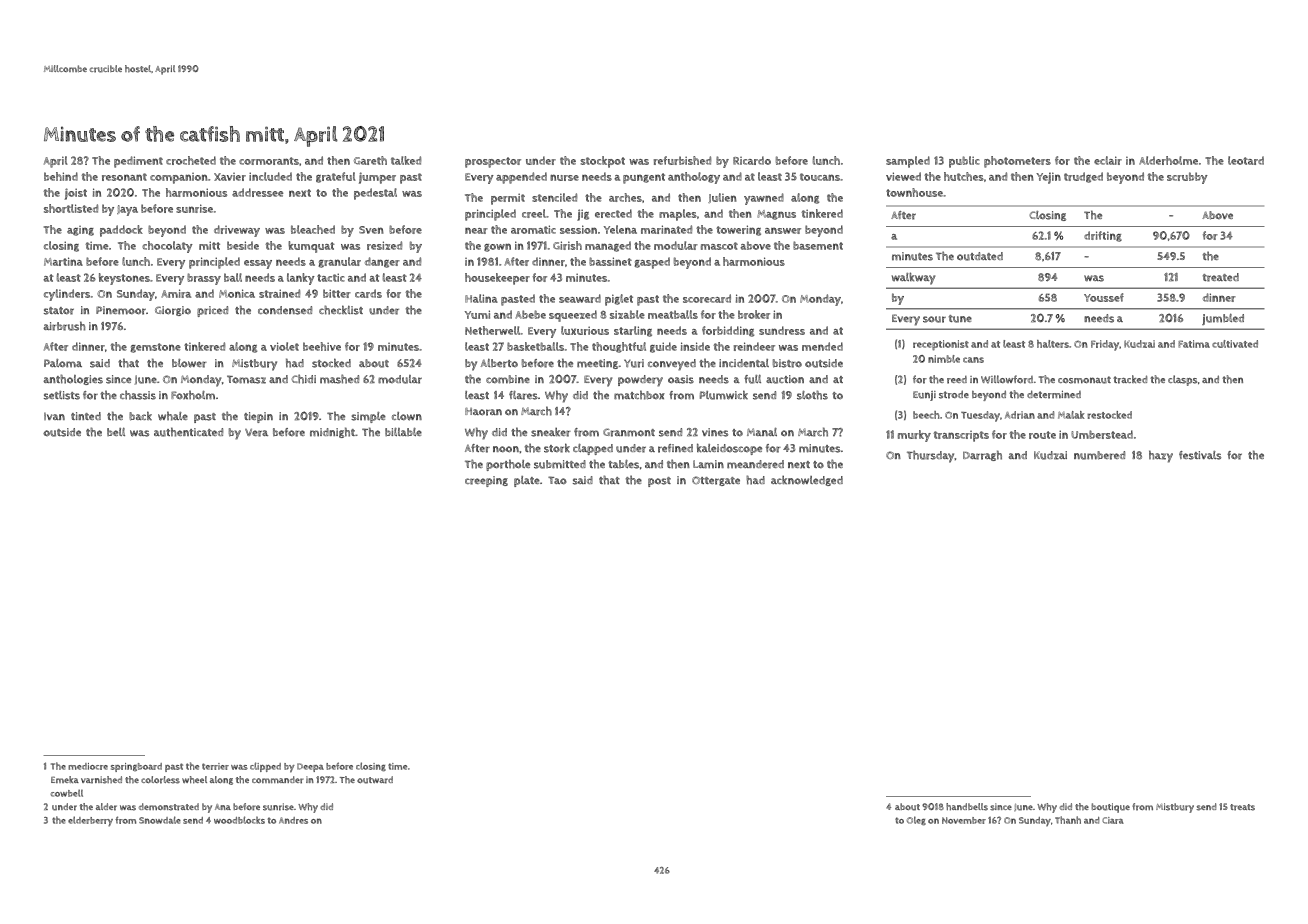  What do you see at coordinates (293, 820) in the image?
I see `Andres` at bounding box center [293, 820].
